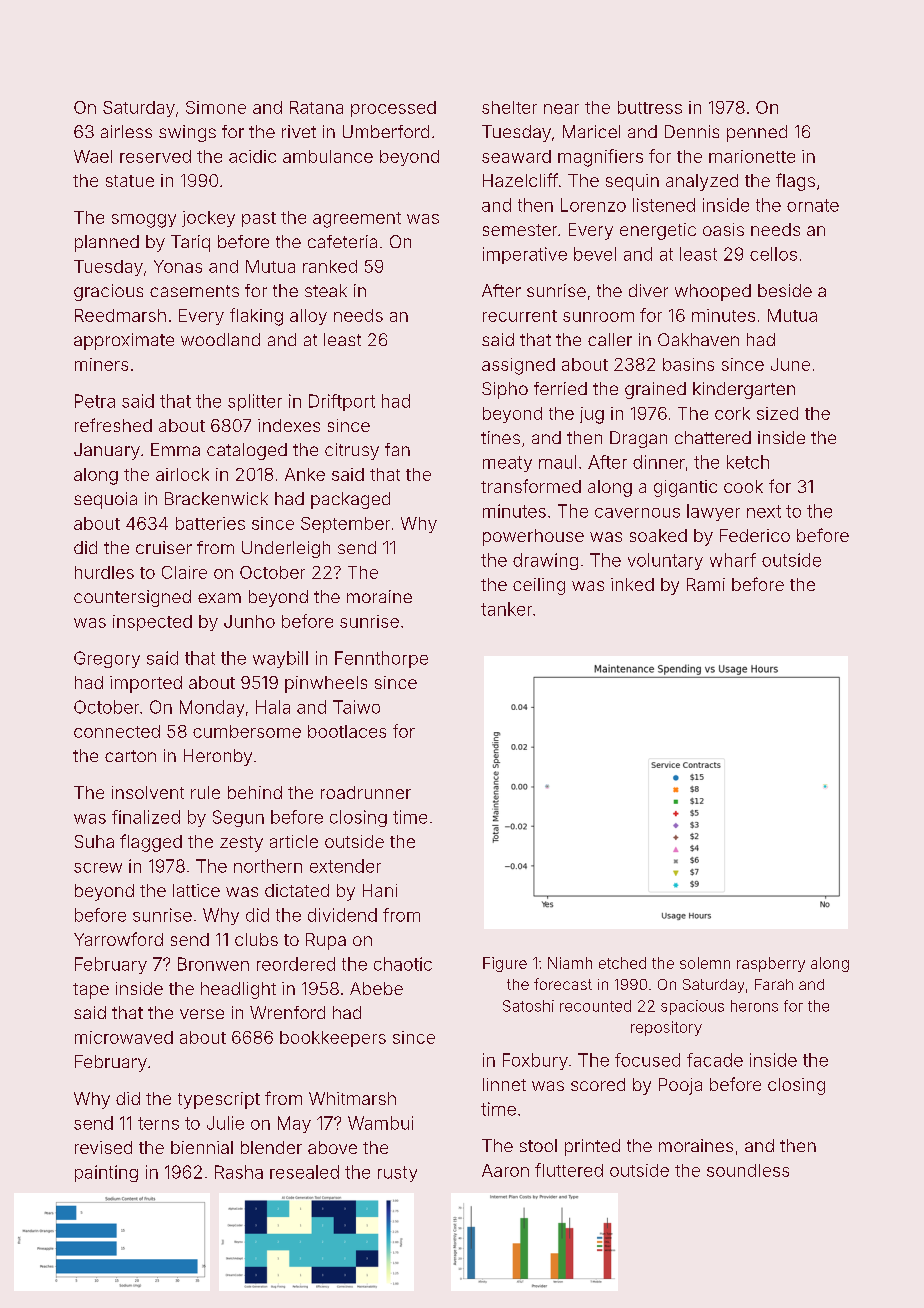  I want to click on alloy, so click(308, 317).
